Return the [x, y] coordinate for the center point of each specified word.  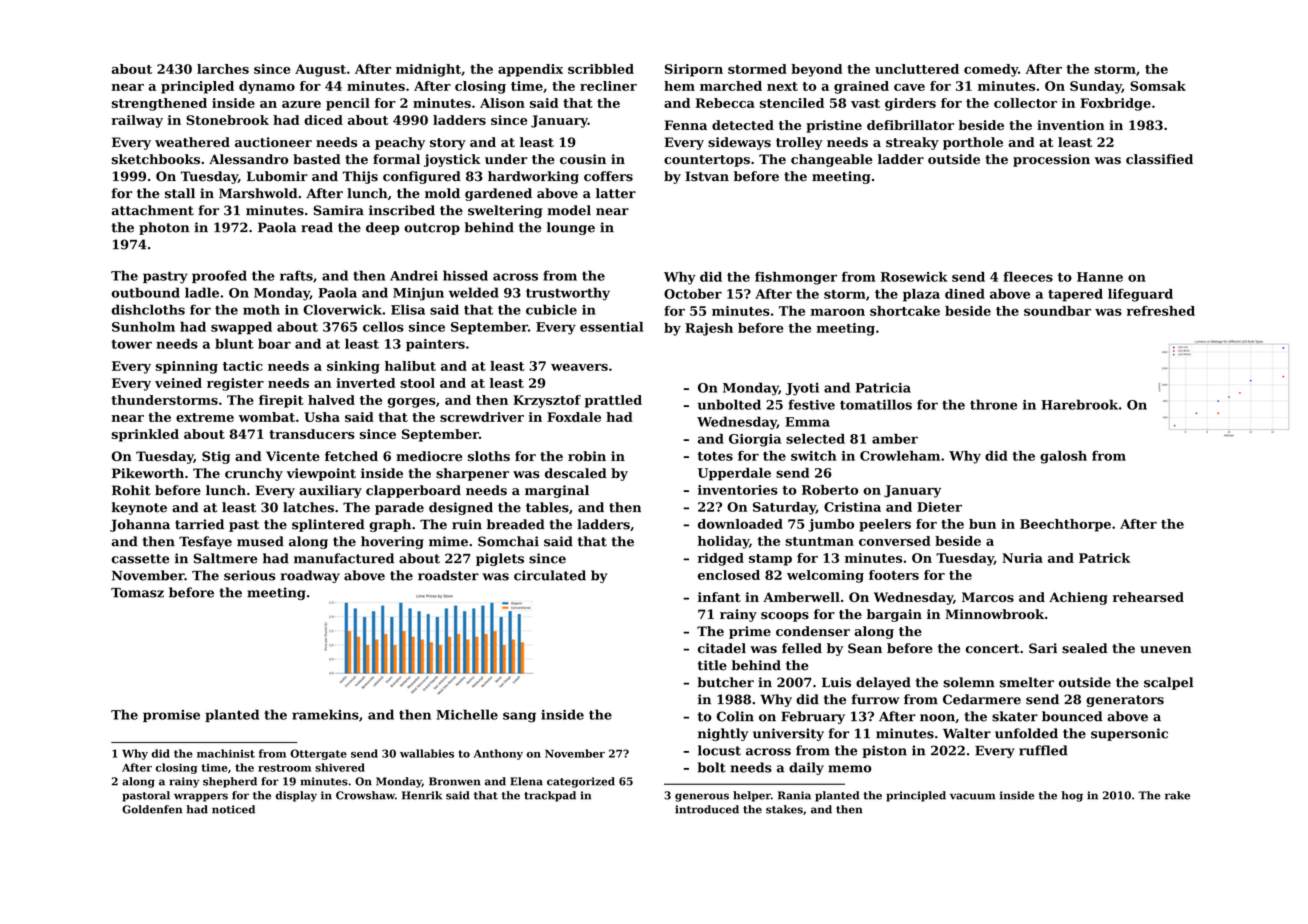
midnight [428, 70]
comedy [991, 70]
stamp [770, 560]
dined [965, 294]
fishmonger [796, 278]
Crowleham [900, 456]
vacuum [972, 796]
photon [164, 228]
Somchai [508, 541]
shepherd [230, 782]
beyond [816, 70]
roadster [448, 575]
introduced [707, 809]
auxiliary [330, 491]
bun [982, 524]
